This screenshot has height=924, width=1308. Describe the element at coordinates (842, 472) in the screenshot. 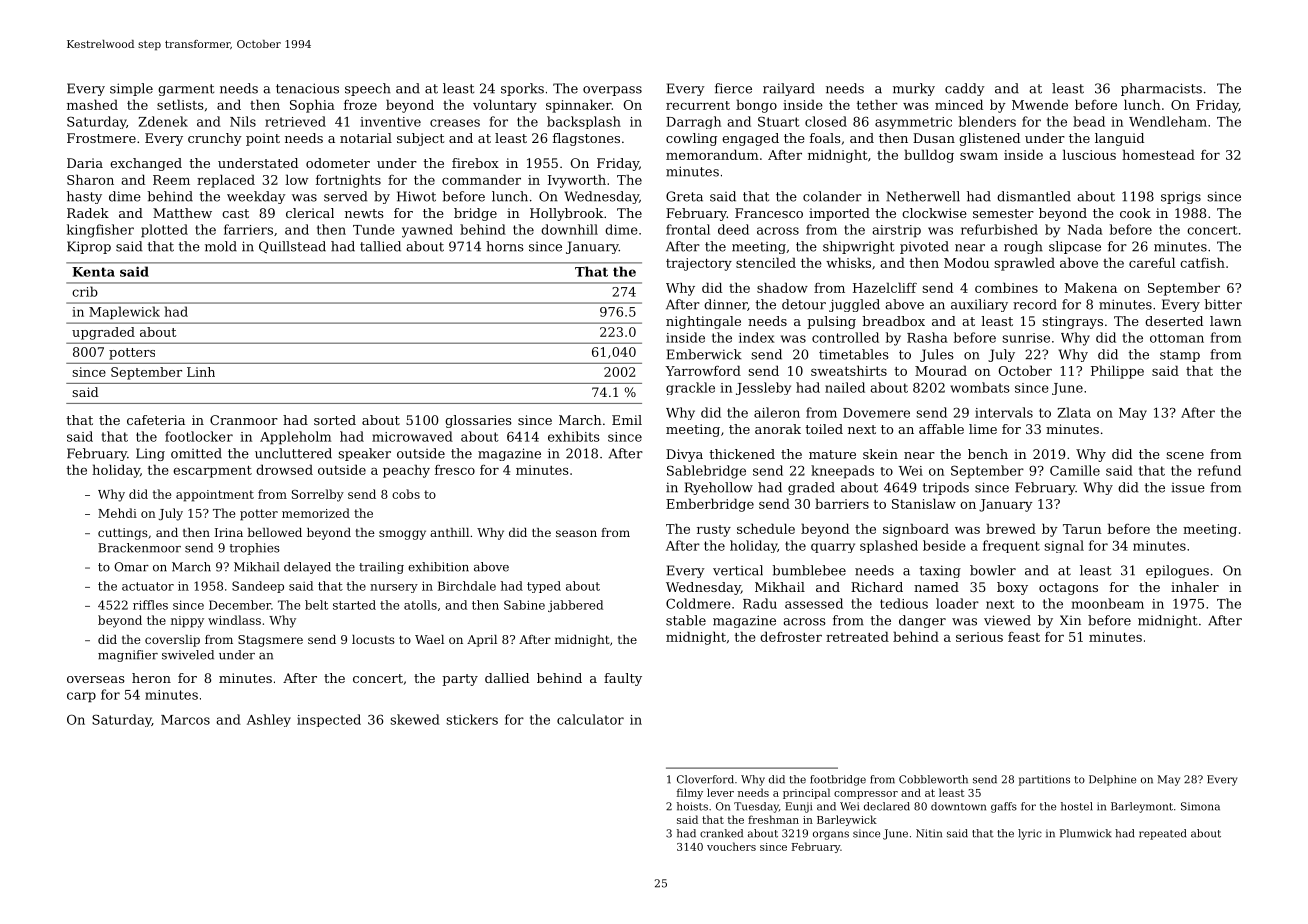

I see `kneepads` at that location.
